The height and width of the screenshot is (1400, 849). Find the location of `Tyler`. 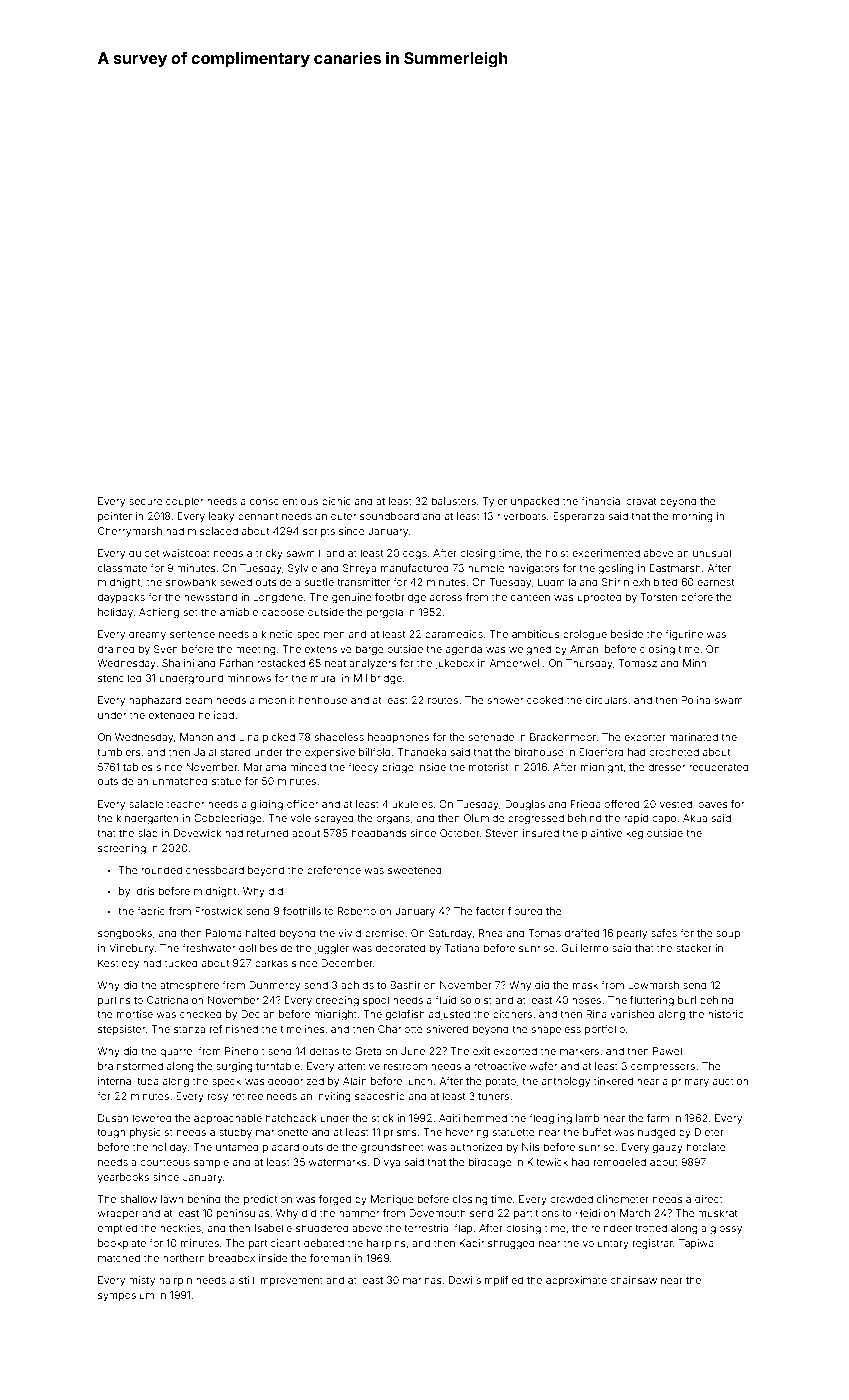

Tyler is located at coordinates (495, 502).
